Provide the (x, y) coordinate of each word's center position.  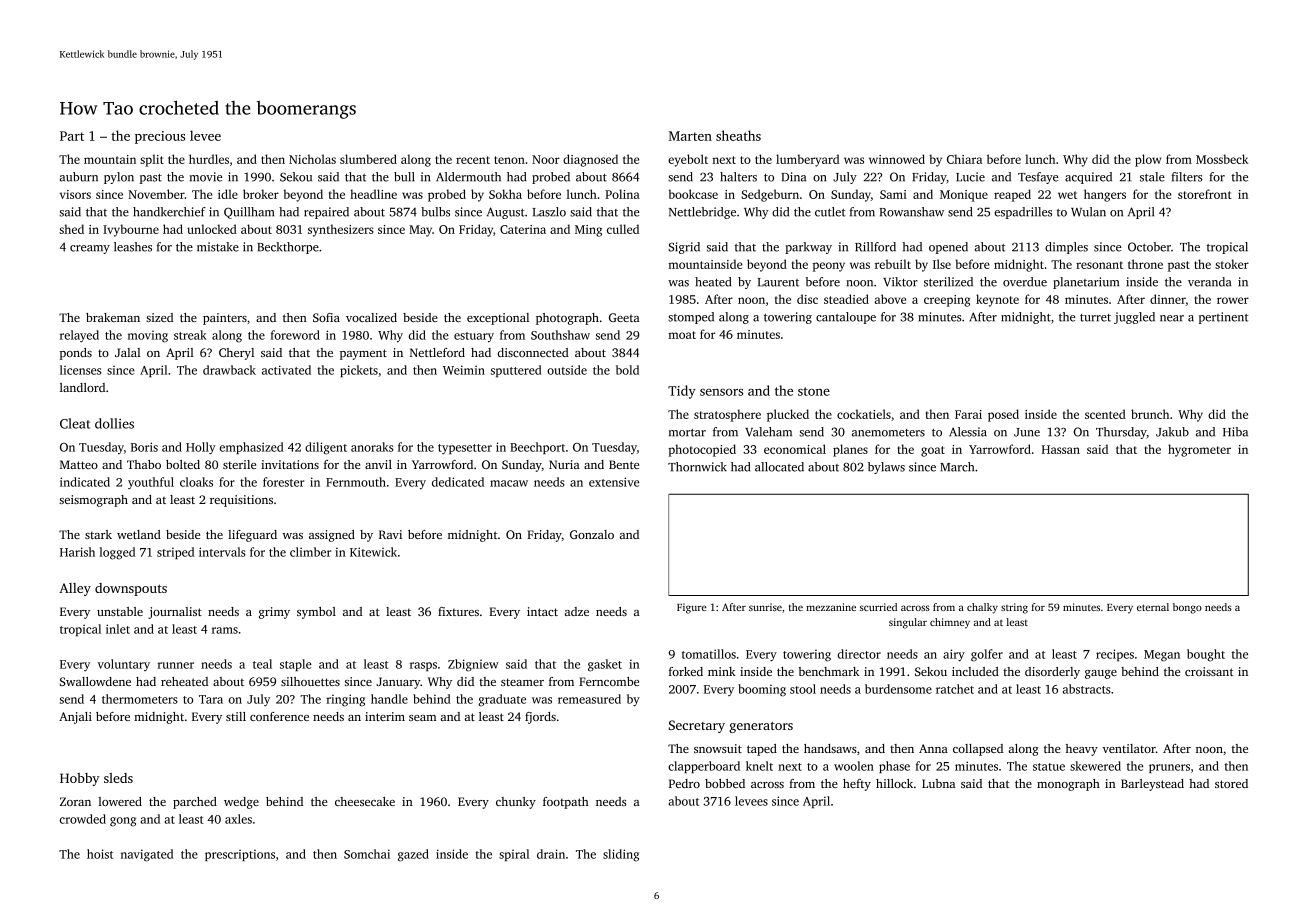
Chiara (964, 159)
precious (160, 137)
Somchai (367, 854)
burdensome (898, 689)
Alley (75, 589)
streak (190, 335)
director (859, 654)
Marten (690, 136)
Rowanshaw (912, 212)
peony (829, 267)
